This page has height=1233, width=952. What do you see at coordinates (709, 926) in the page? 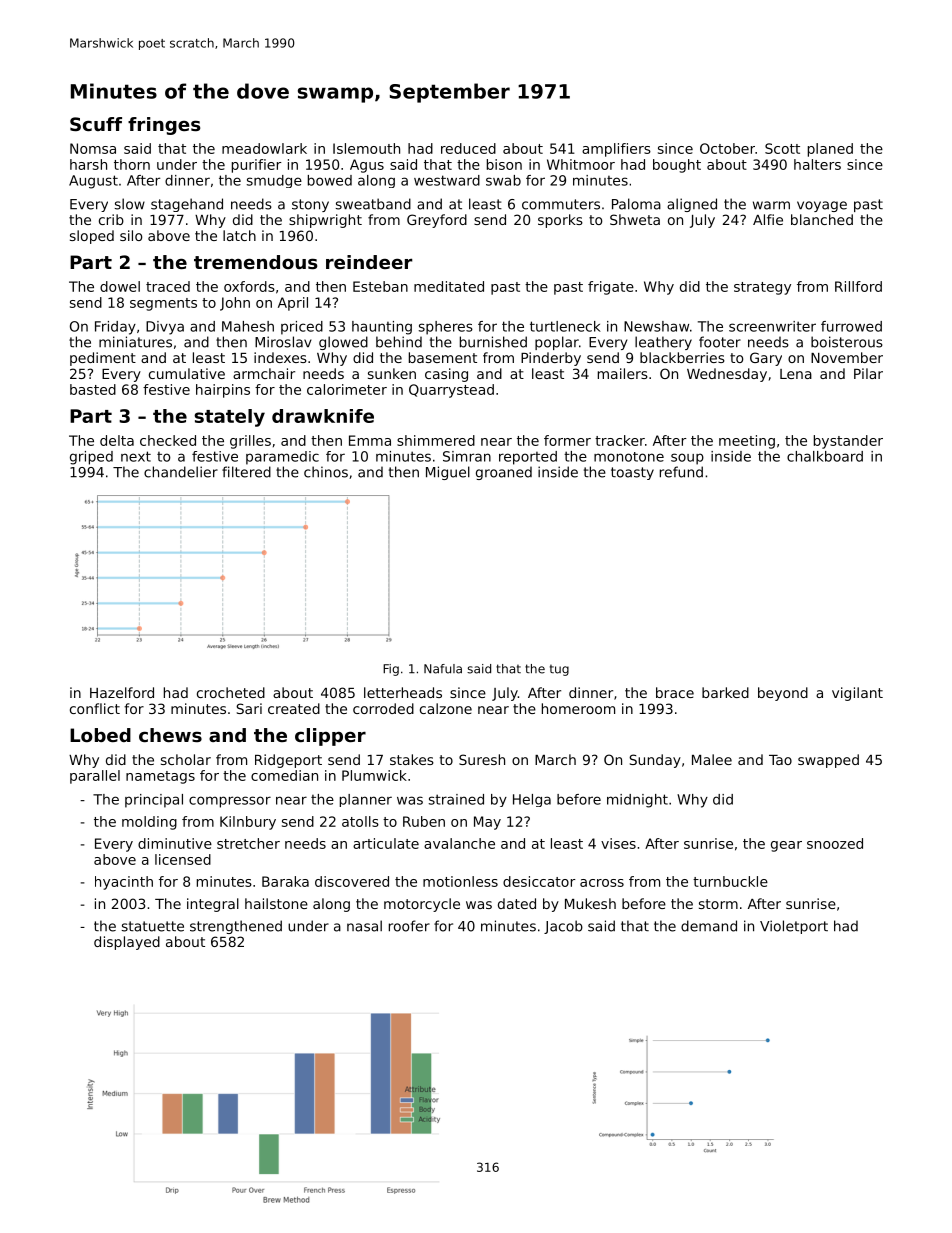
I see `demand` at bounding box center [709, 926].
